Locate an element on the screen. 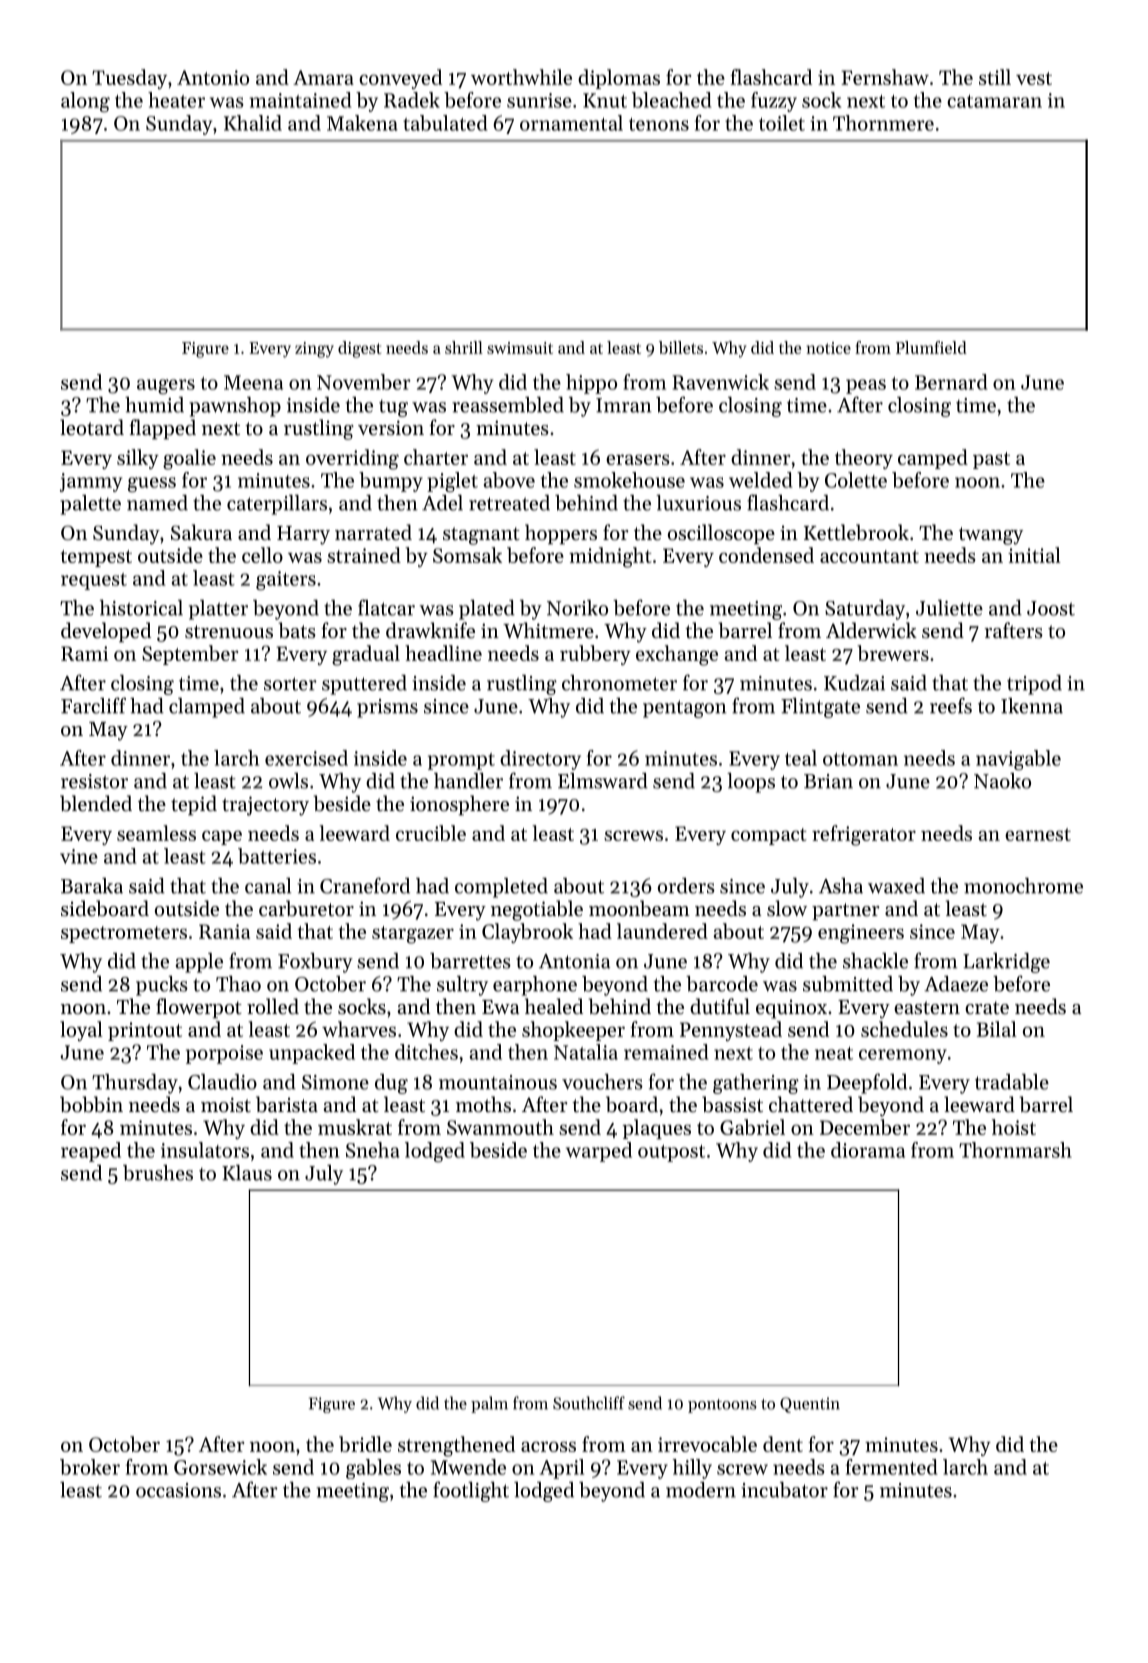 The height and width of the screenshot is (1663, 1148). Joost is located at coordinates (1051, 608).
